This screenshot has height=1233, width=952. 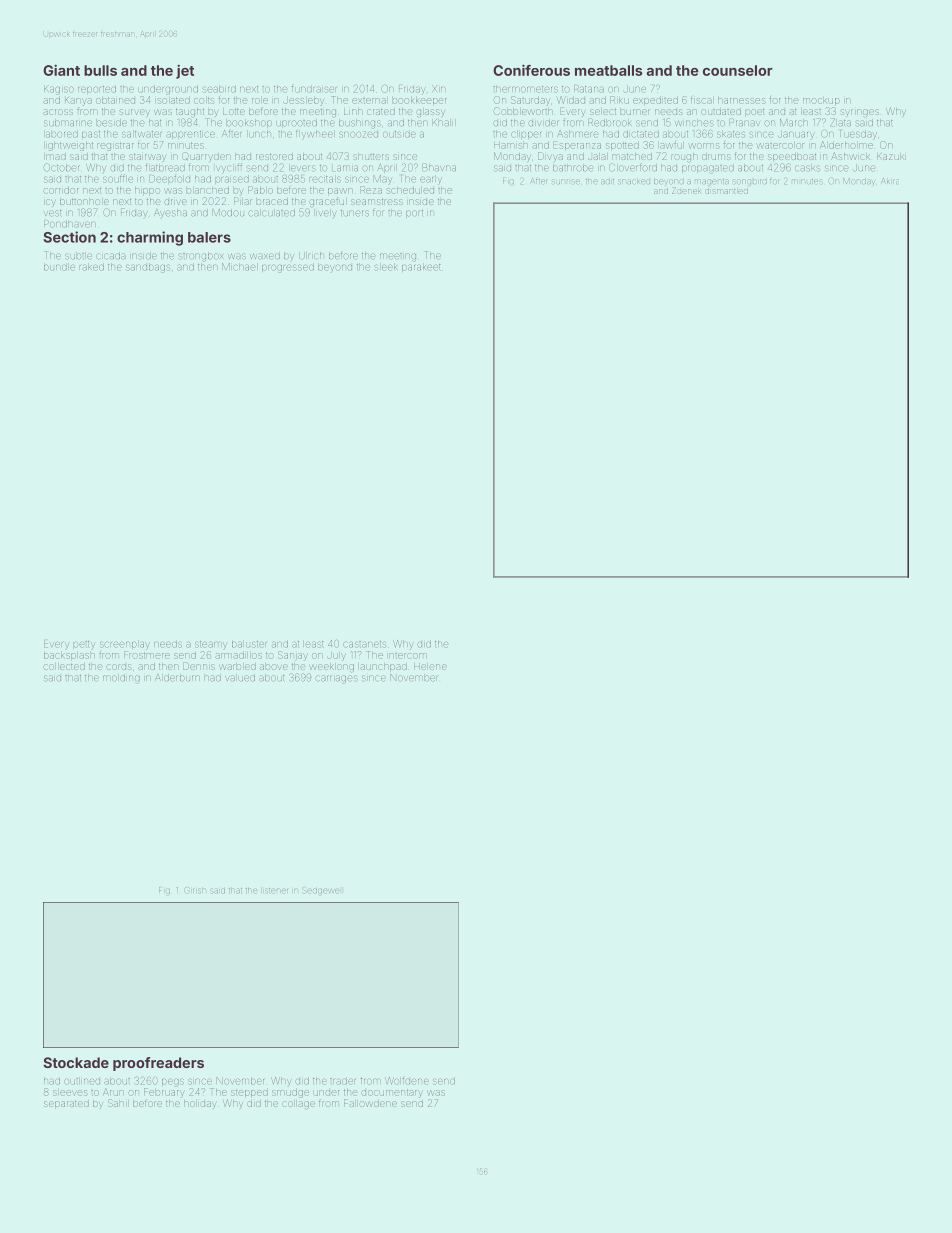 What do you see at coordinates (185, 71) in the screenshot?
I see `jet` at bounding box center [185, 71].
